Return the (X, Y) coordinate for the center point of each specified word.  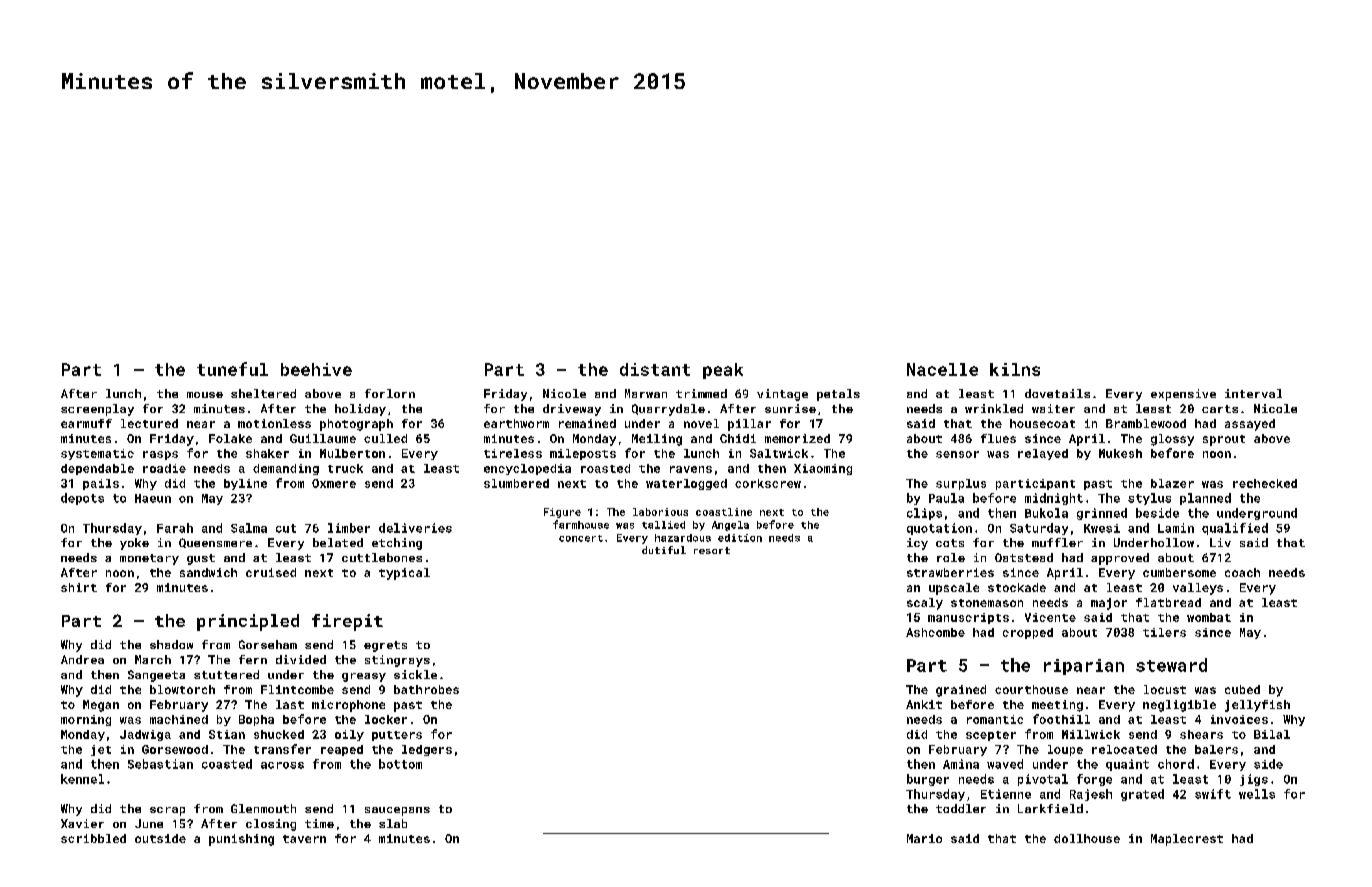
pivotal (1043, 780)
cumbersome (1179, 572)
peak (723, 371)
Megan (101, 706)
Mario (924, 838)
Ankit (924, 704)
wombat (1209, 617)
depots (82, 499)
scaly (925, 604)
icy (917, 544)
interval (1253, 393)
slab (393, 823)
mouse (205, 395)
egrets (385, 646)
